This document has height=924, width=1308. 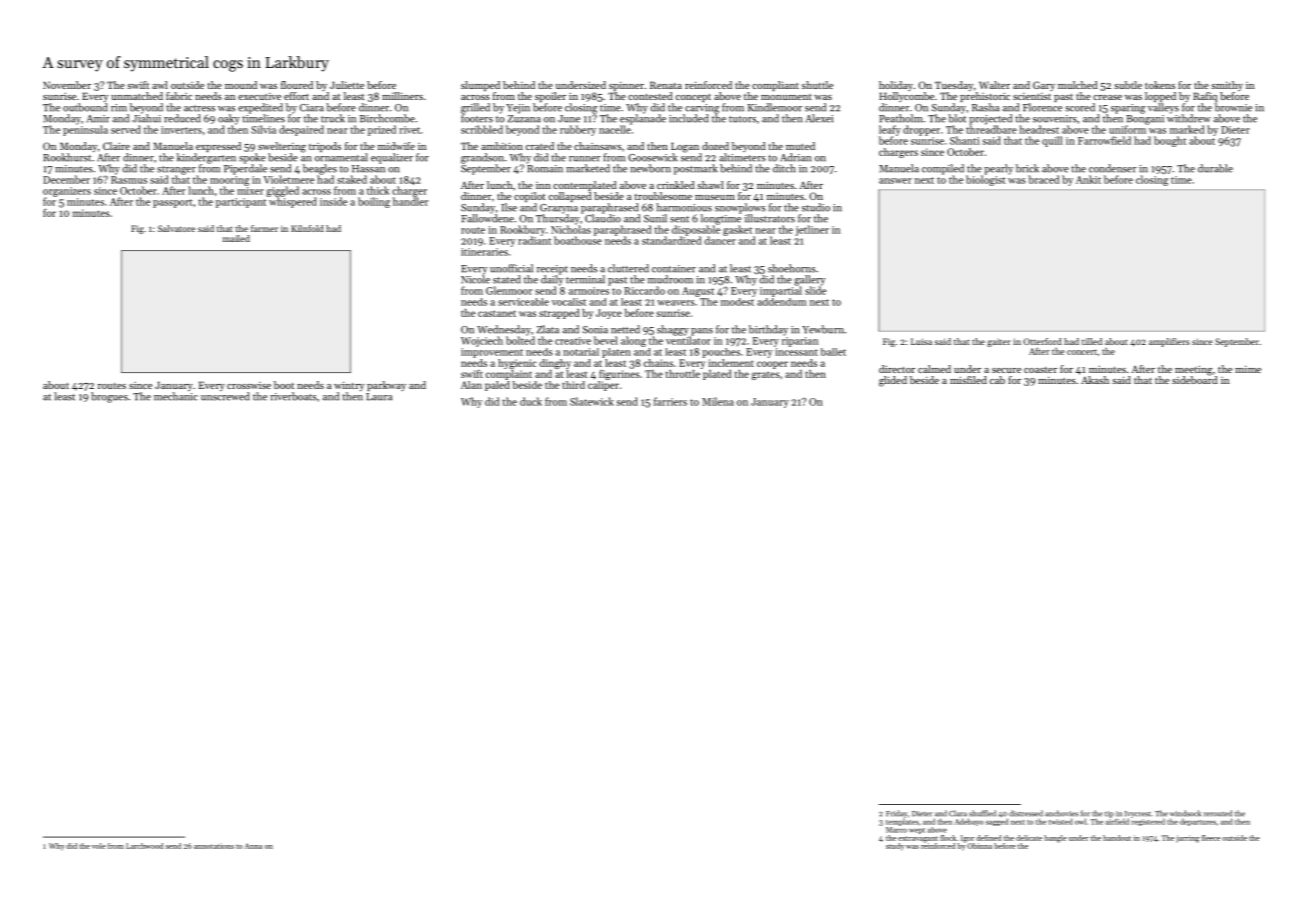 What do you see at coordinates (896, 814) in the document?
I see `Friday` at bounding box center [896, 814].
